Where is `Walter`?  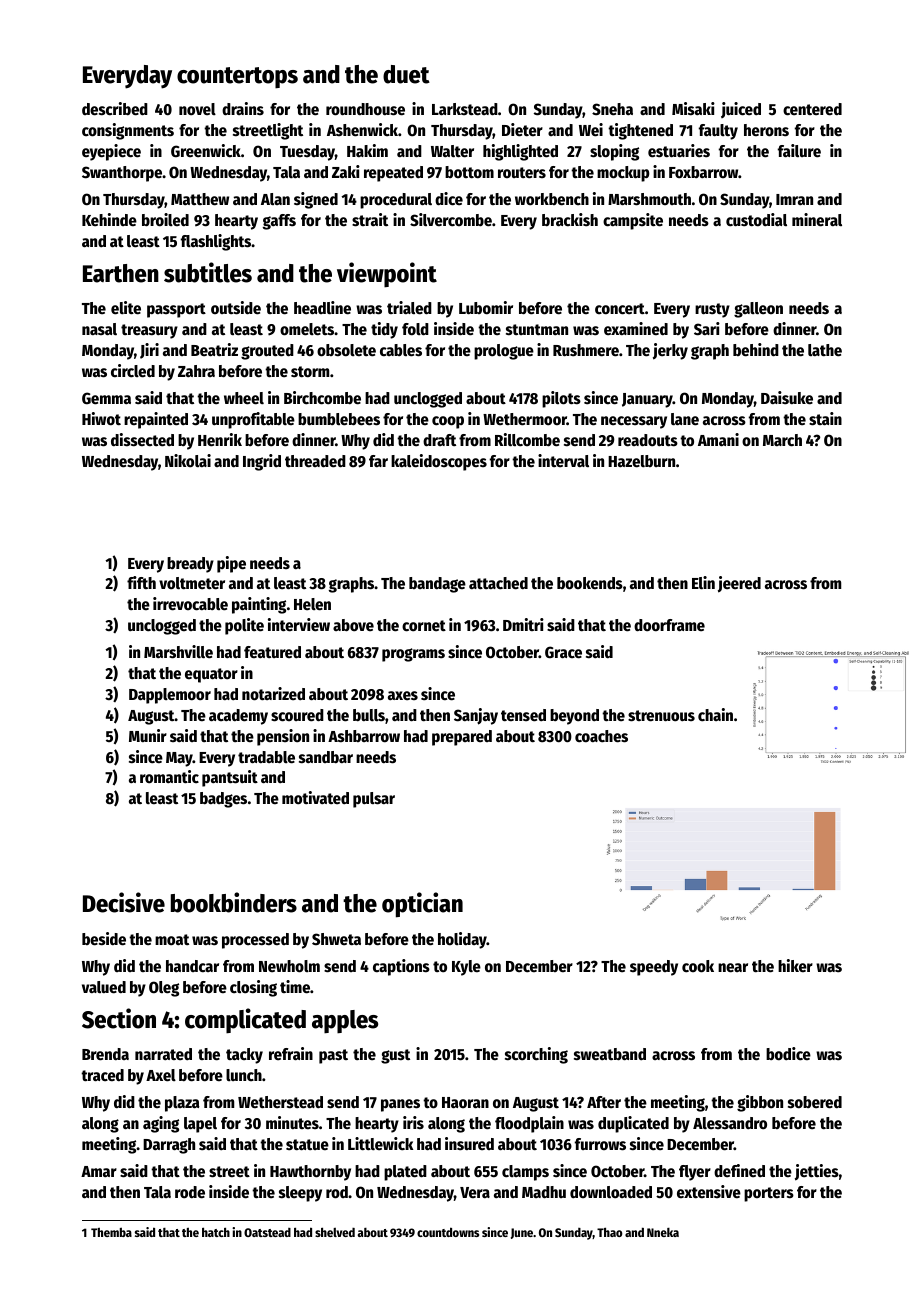 Walter is located at coordinates (452, 151).
